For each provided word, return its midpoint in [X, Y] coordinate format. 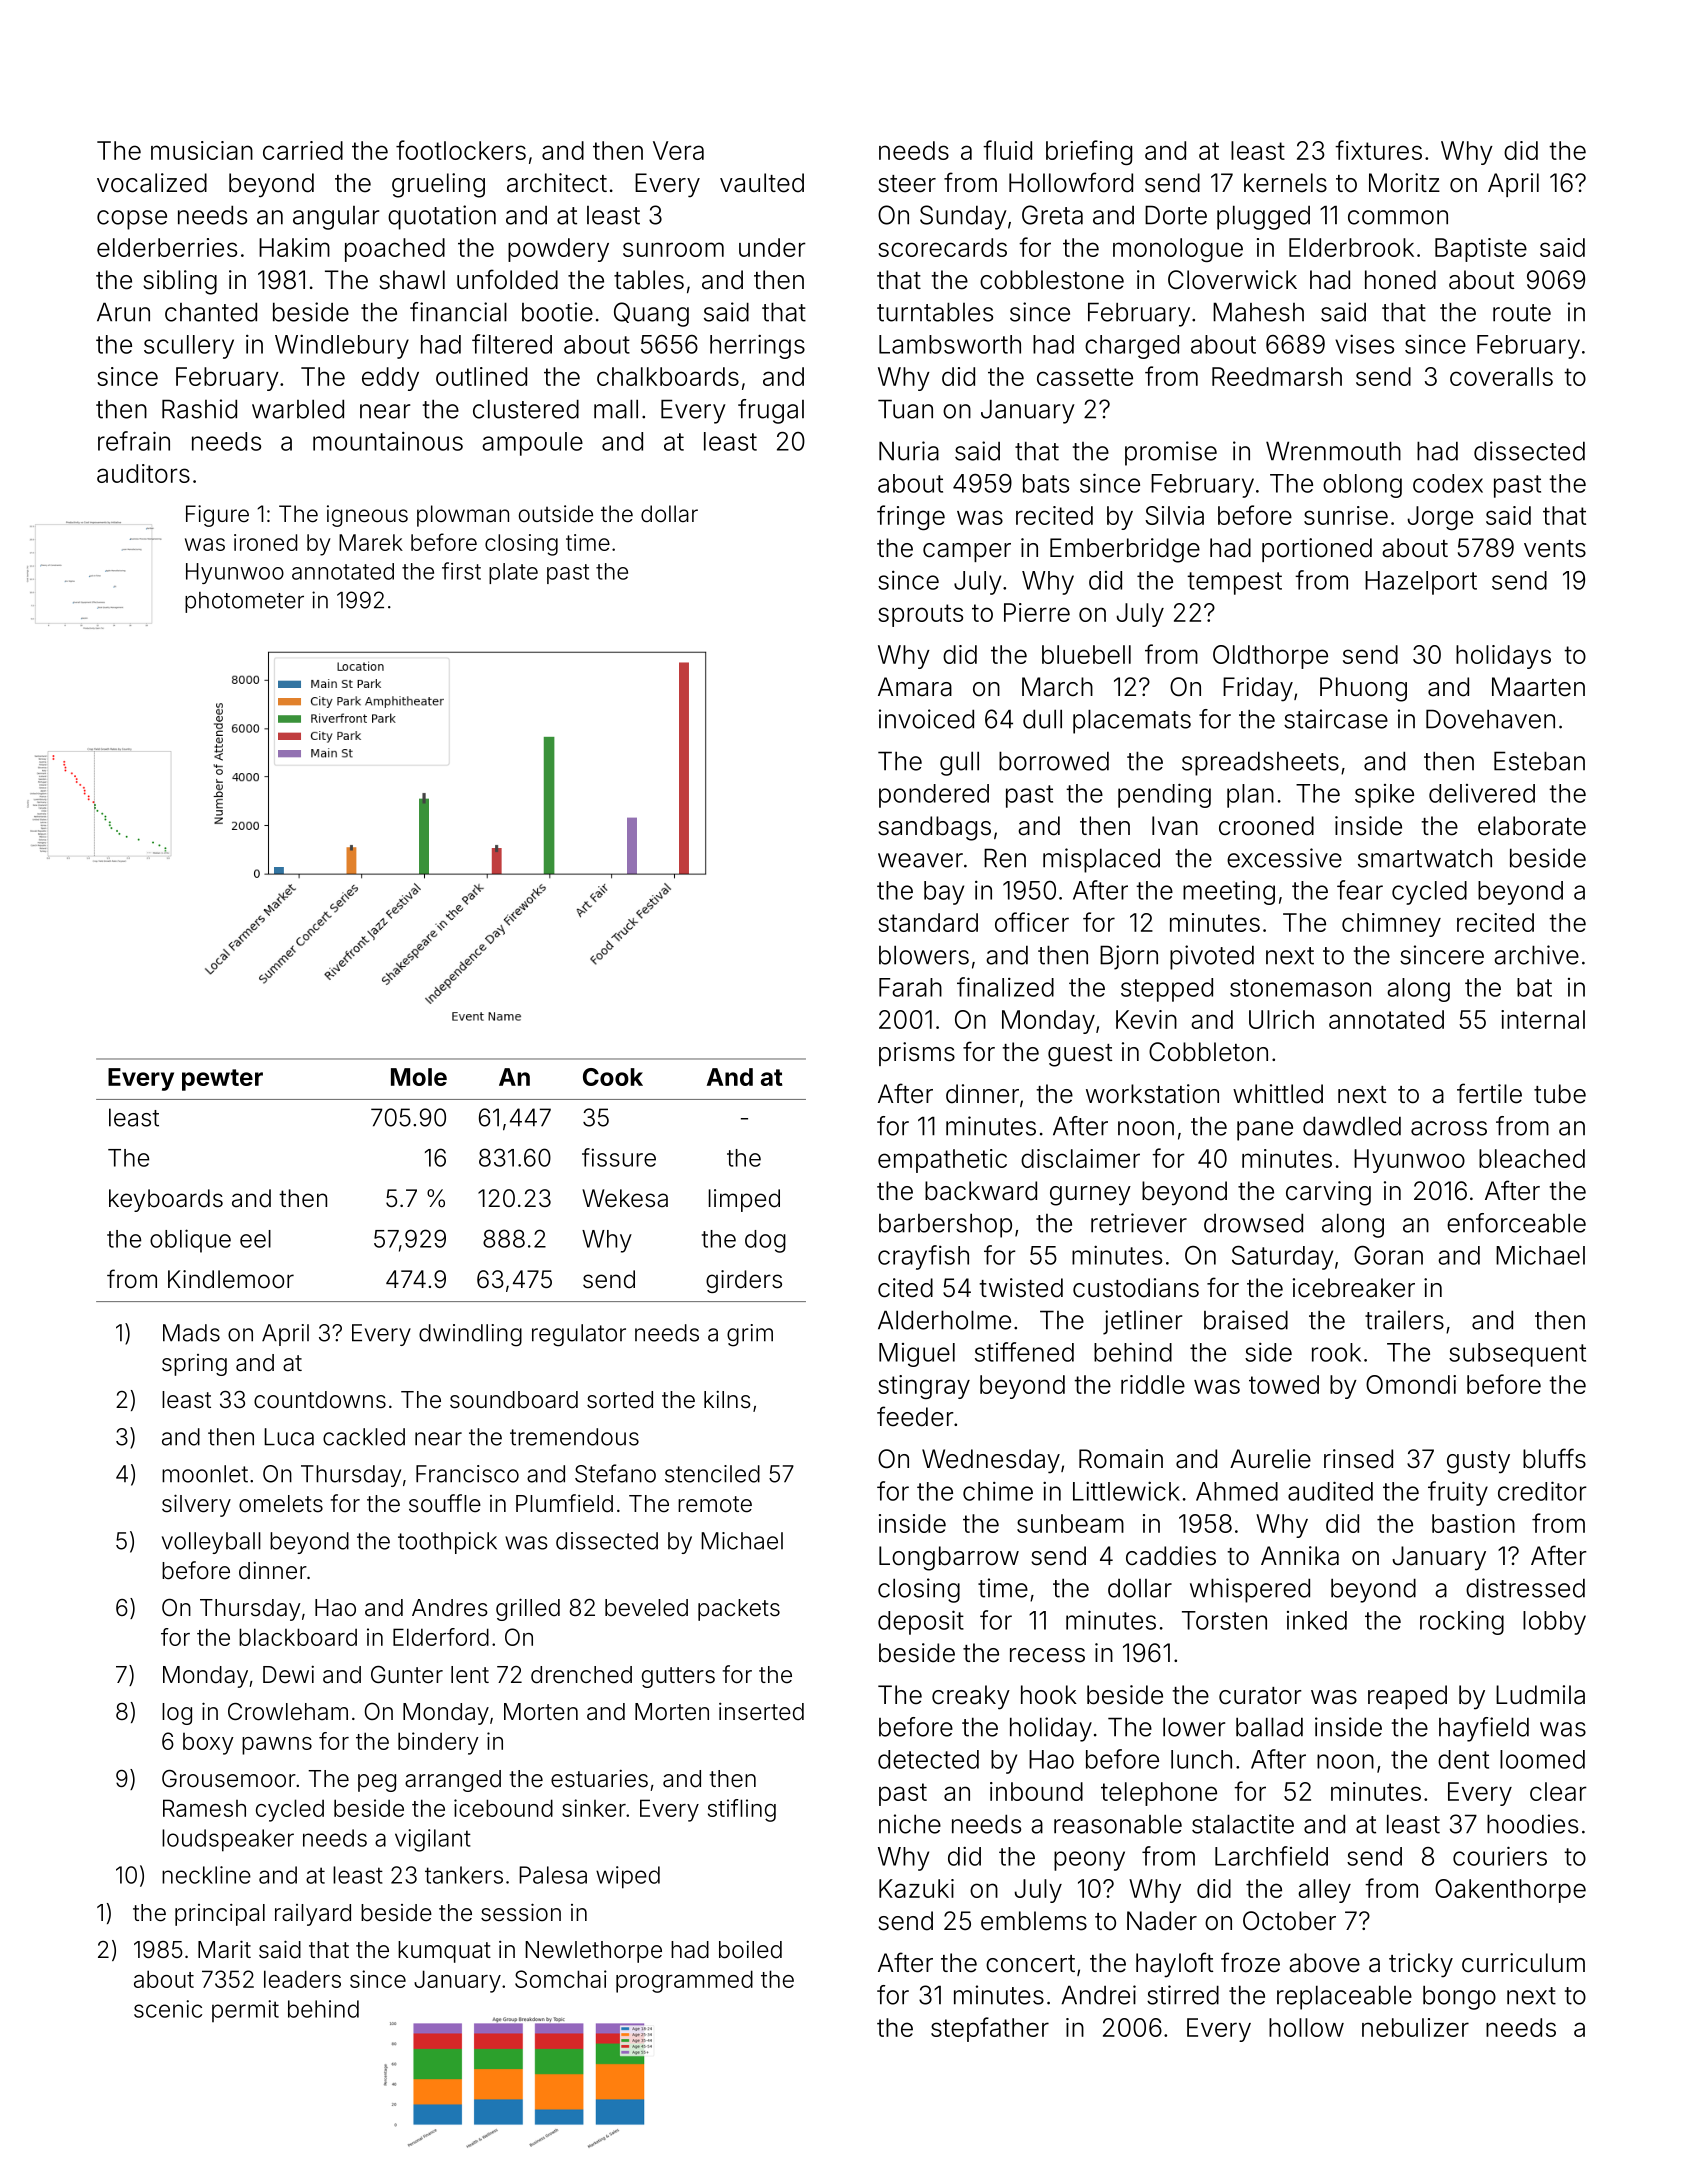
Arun [123, 312]
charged [1132, 347]
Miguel [917, 1355]
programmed [684, 1981]
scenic [168, 2009]
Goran [1388, 1255]
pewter [222, 1080]
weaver [920, 860]
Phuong [1363, 689]
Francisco [467, 1474]
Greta [1052, 215]
